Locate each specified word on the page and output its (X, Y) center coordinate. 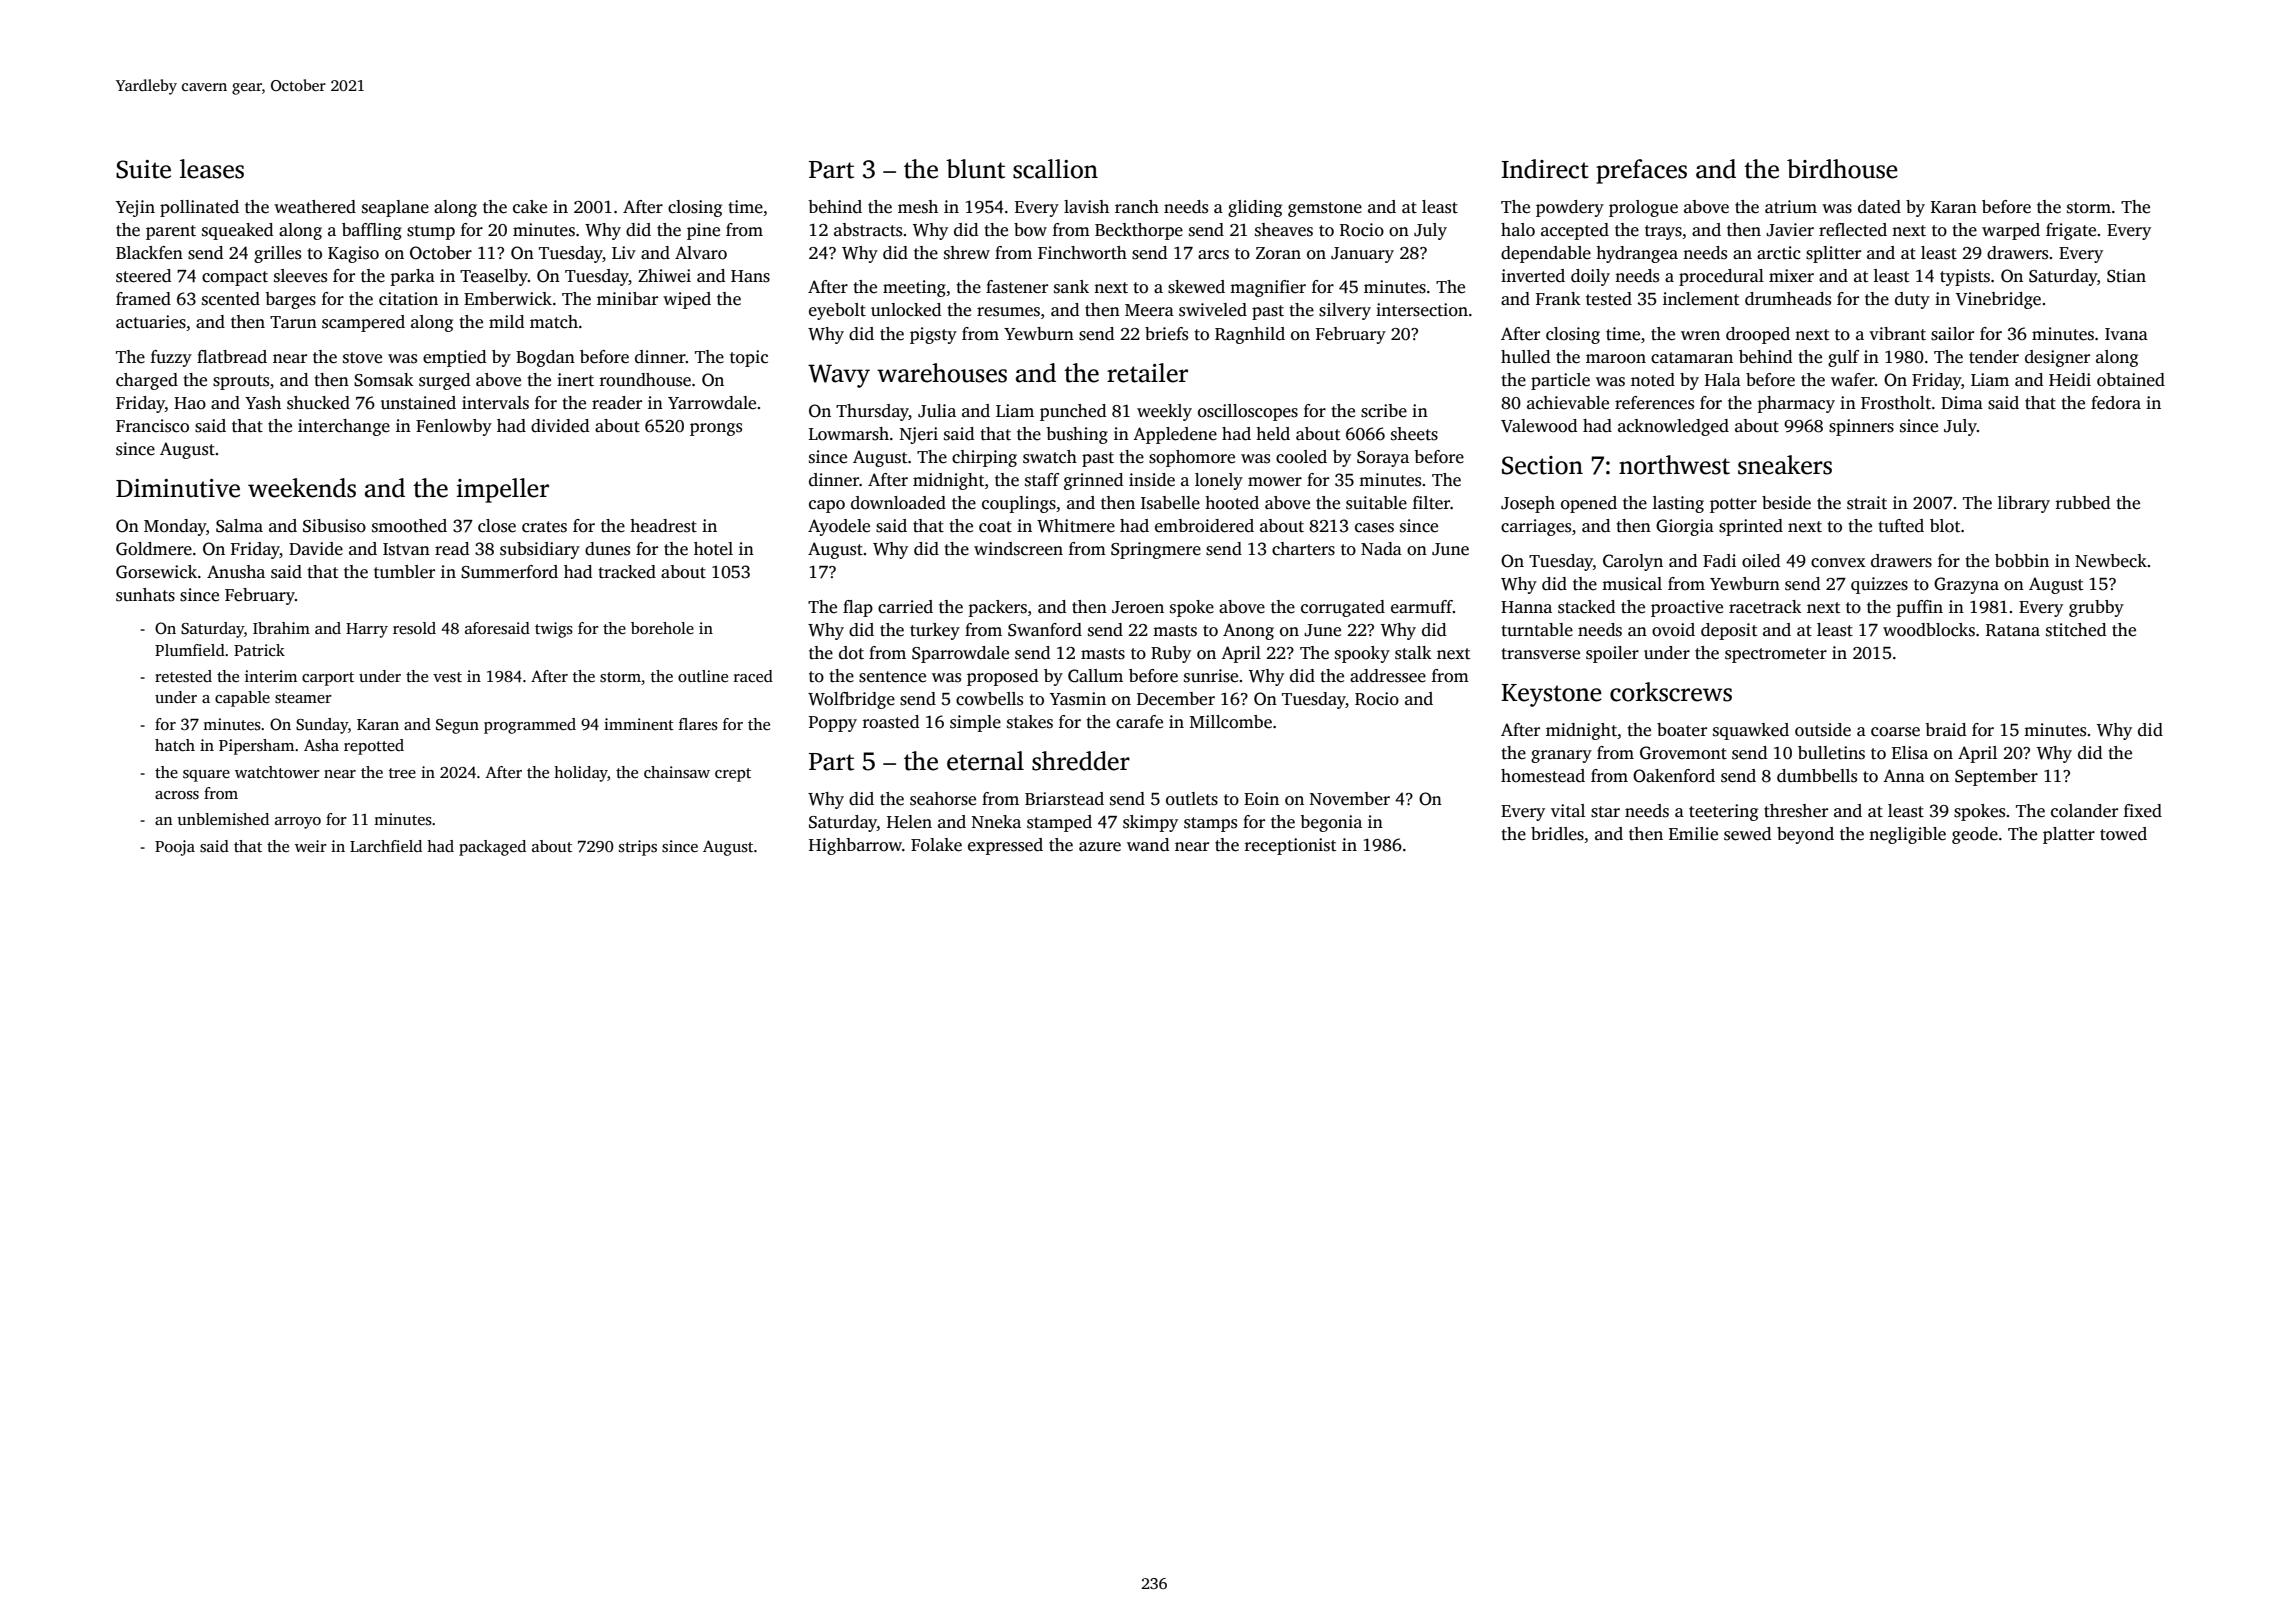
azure (1100, 847)
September (1996, 777)
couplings (1019, 504)
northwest (1674, 465)
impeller (503, 490)
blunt (975, 169)
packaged (492, 848)
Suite (143, 169)
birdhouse (1842, 169)
